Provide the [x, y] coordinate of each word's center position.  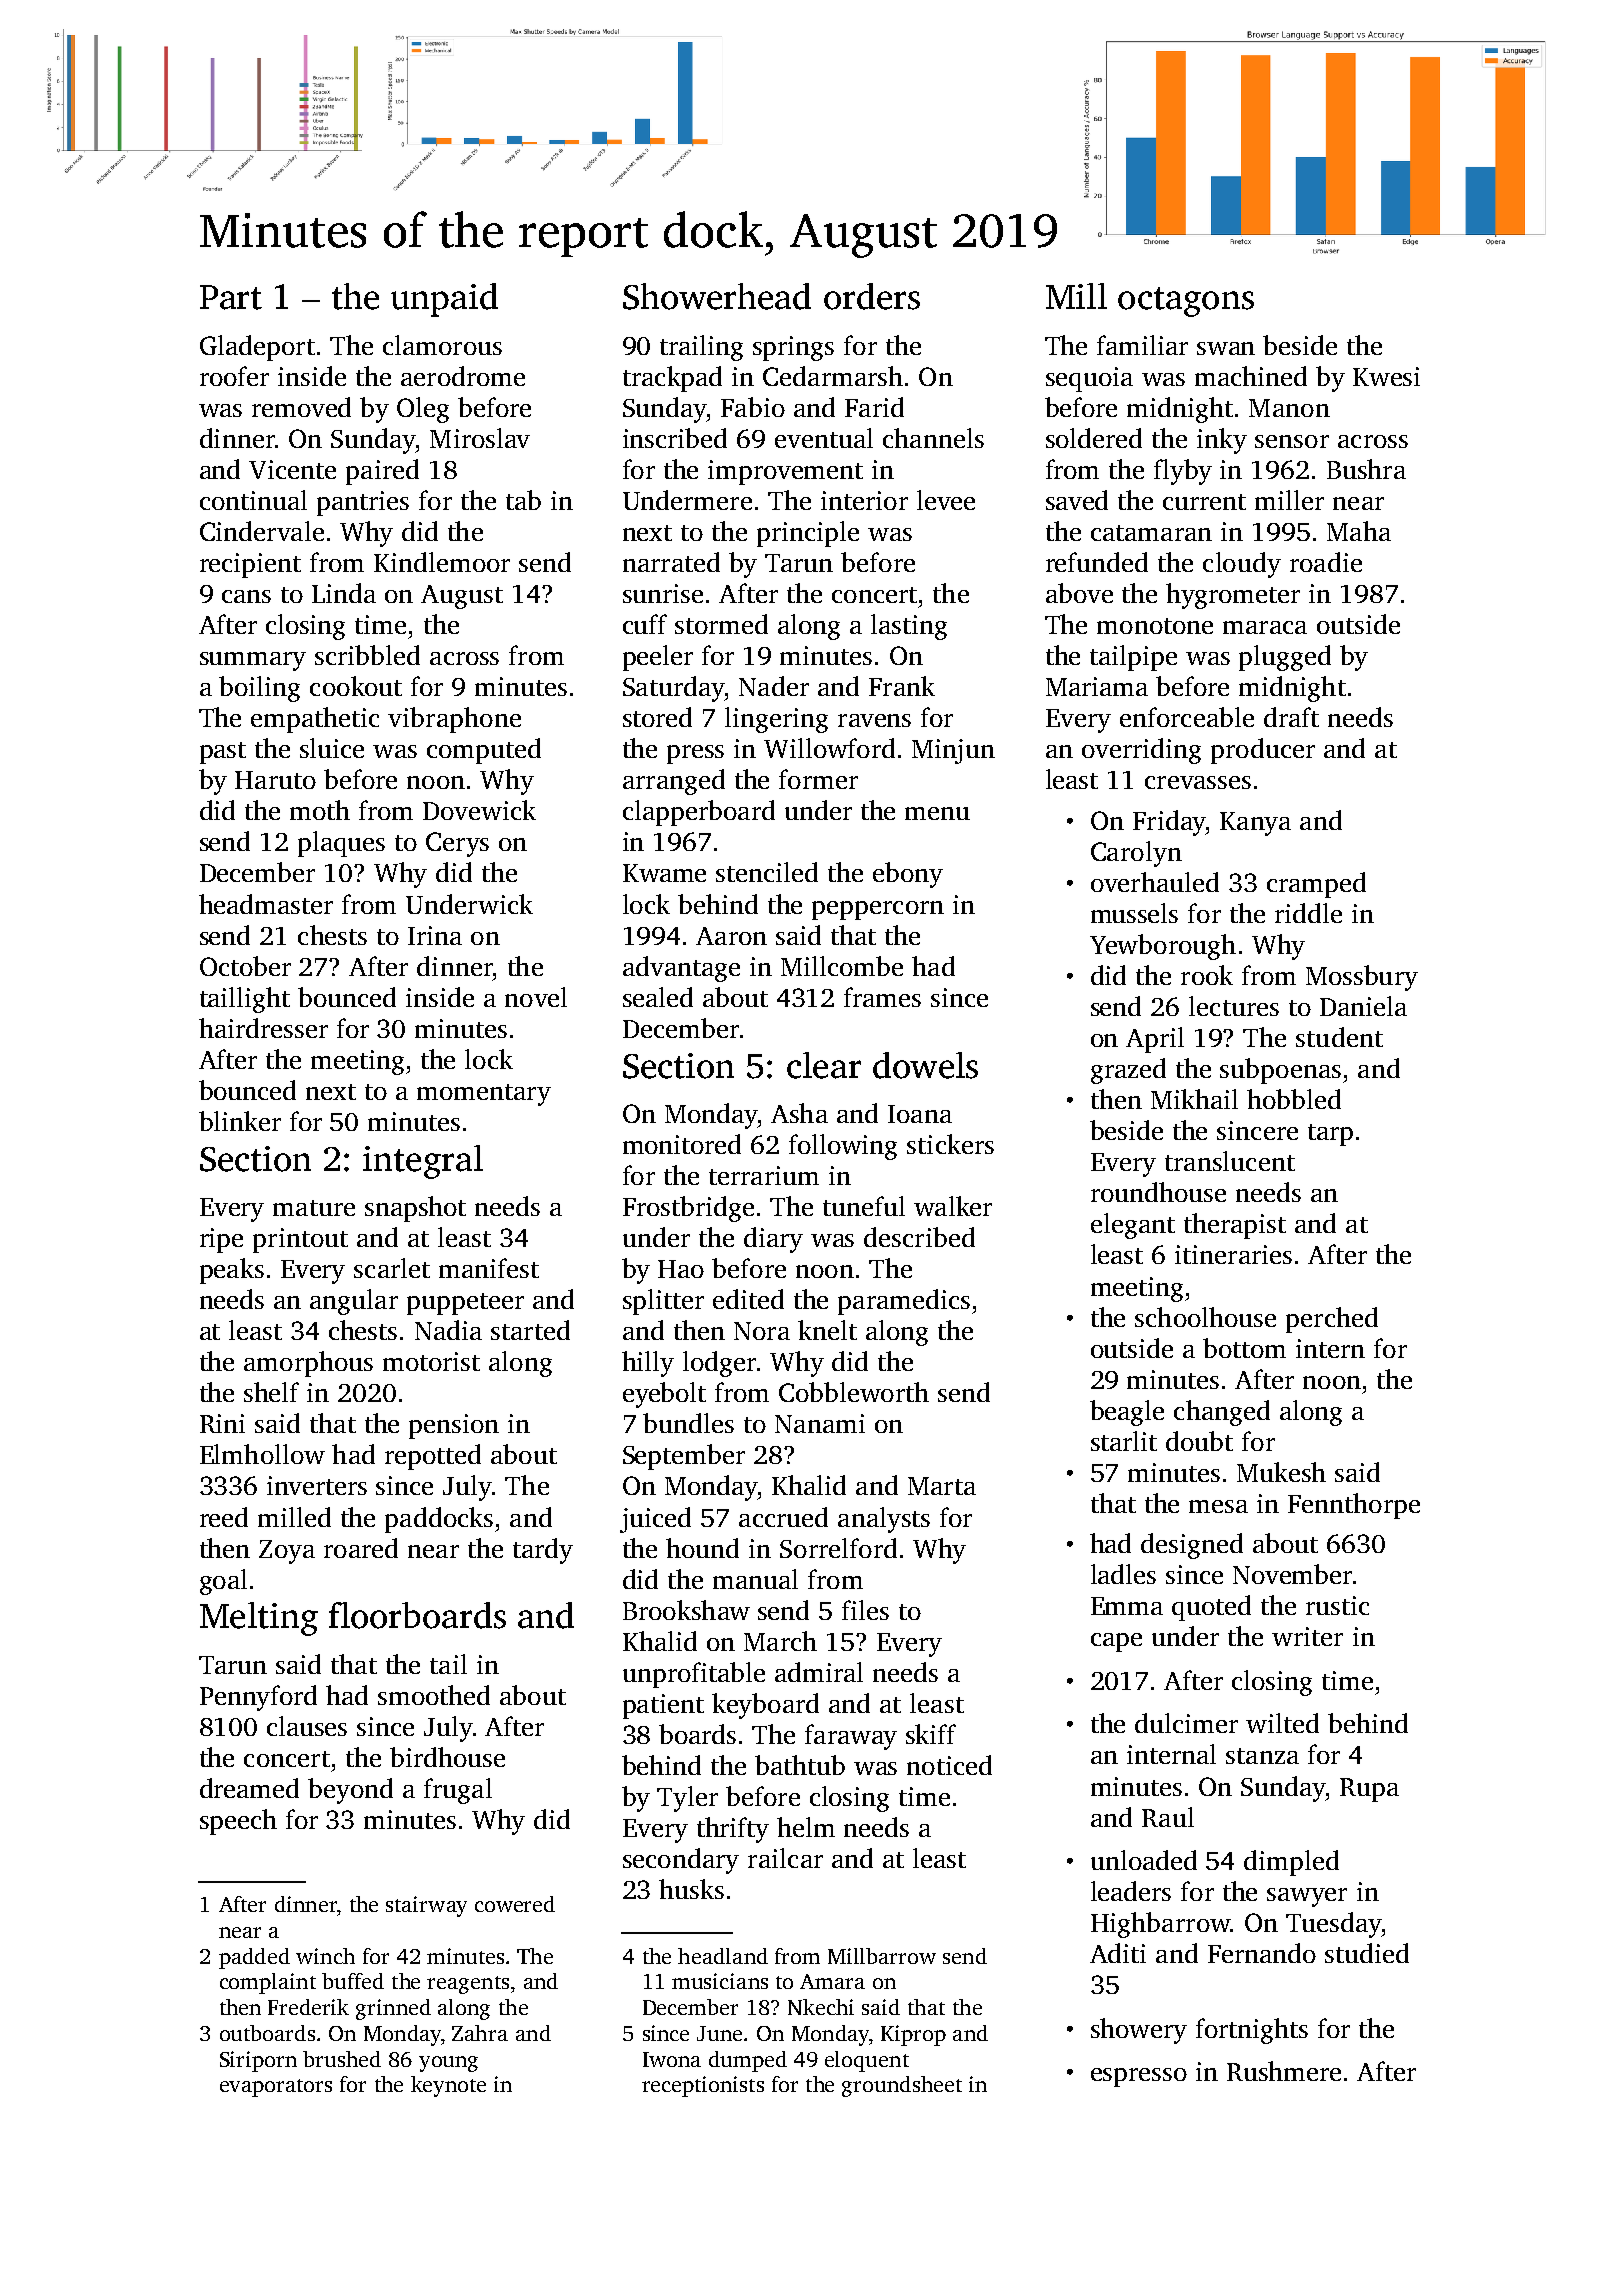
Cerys [457, 844]
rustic [1337, 1605]
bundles [688, 1423]
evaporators [276, 2088]
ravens [874, 720]
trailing [701, 348]
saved [1077, 500]
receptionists [703, 2086]
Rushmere [1284, 2071]
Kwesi [1386, 376]
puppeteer [465, 1304]
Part [231, 297]
